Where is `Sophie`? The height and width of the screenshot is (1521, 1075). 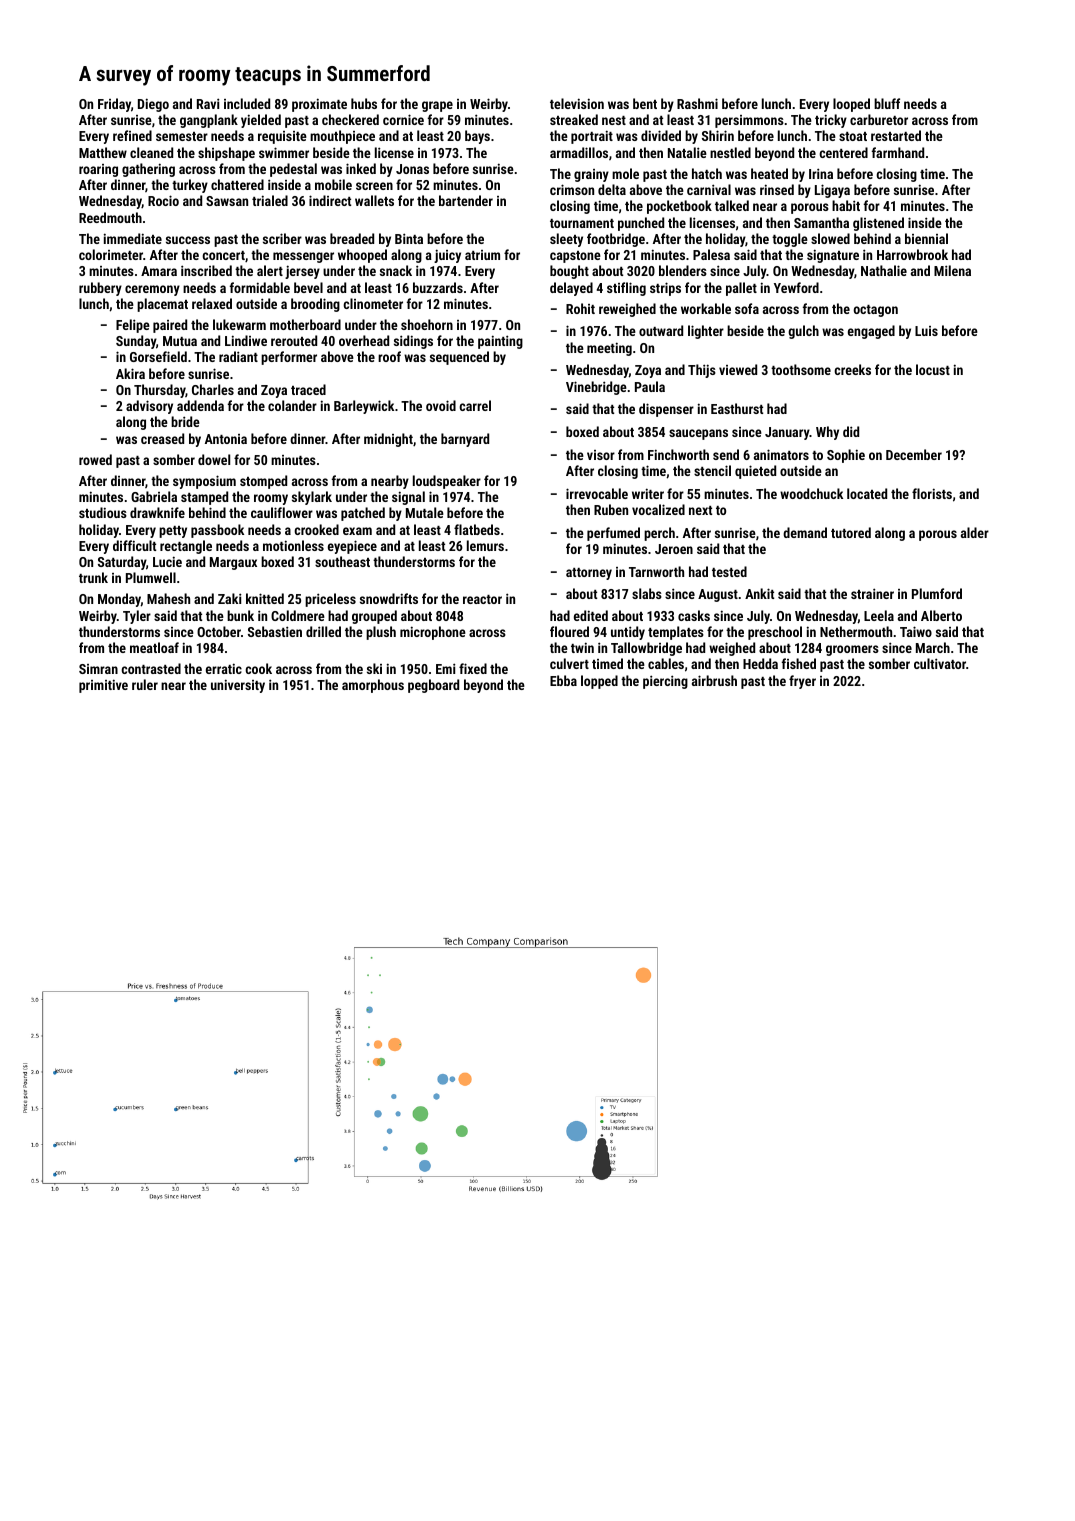
Sophie is located at coordinates (846, 456).
